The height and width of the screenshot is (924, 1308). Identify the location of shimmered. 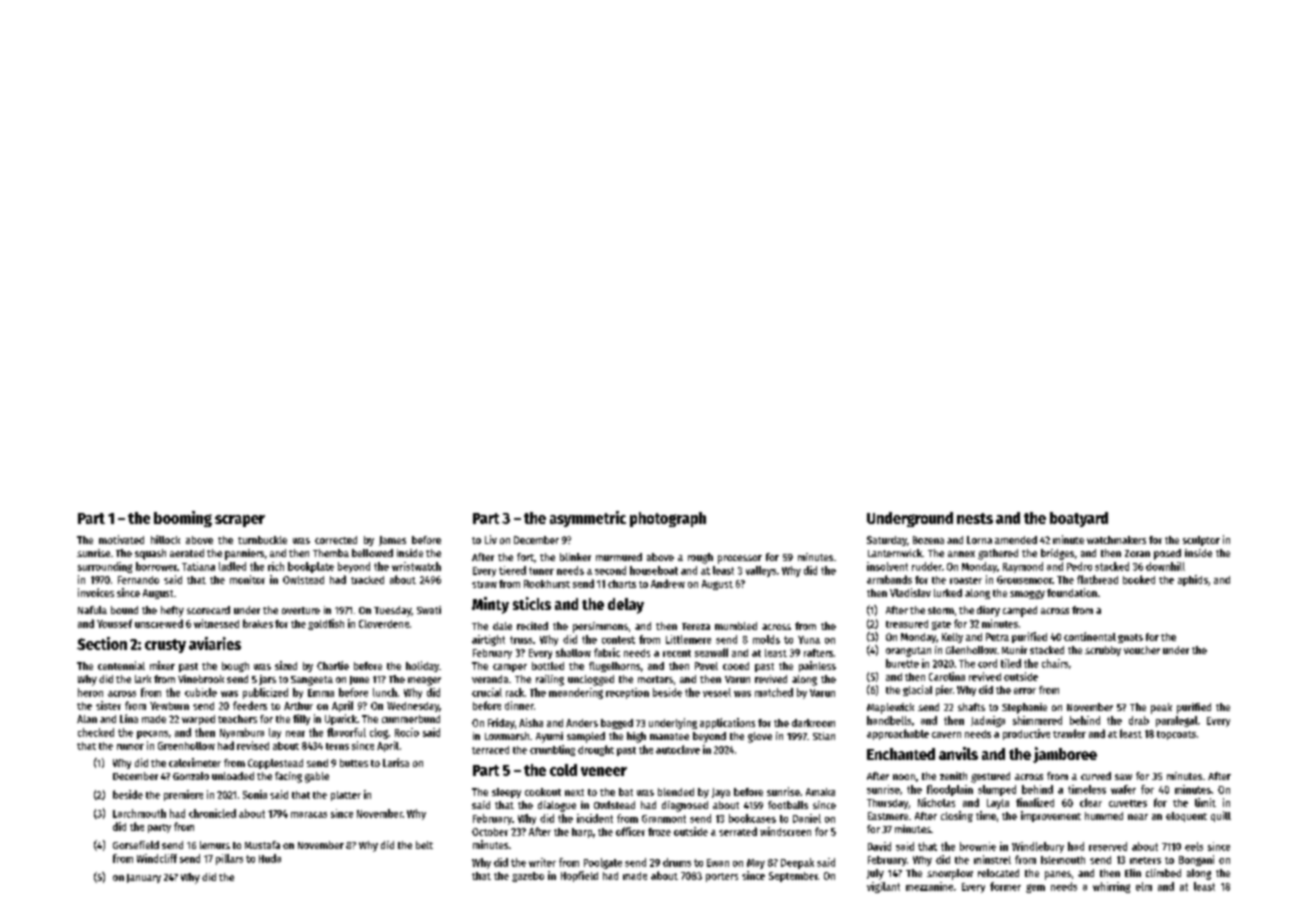
(1037, 720).
